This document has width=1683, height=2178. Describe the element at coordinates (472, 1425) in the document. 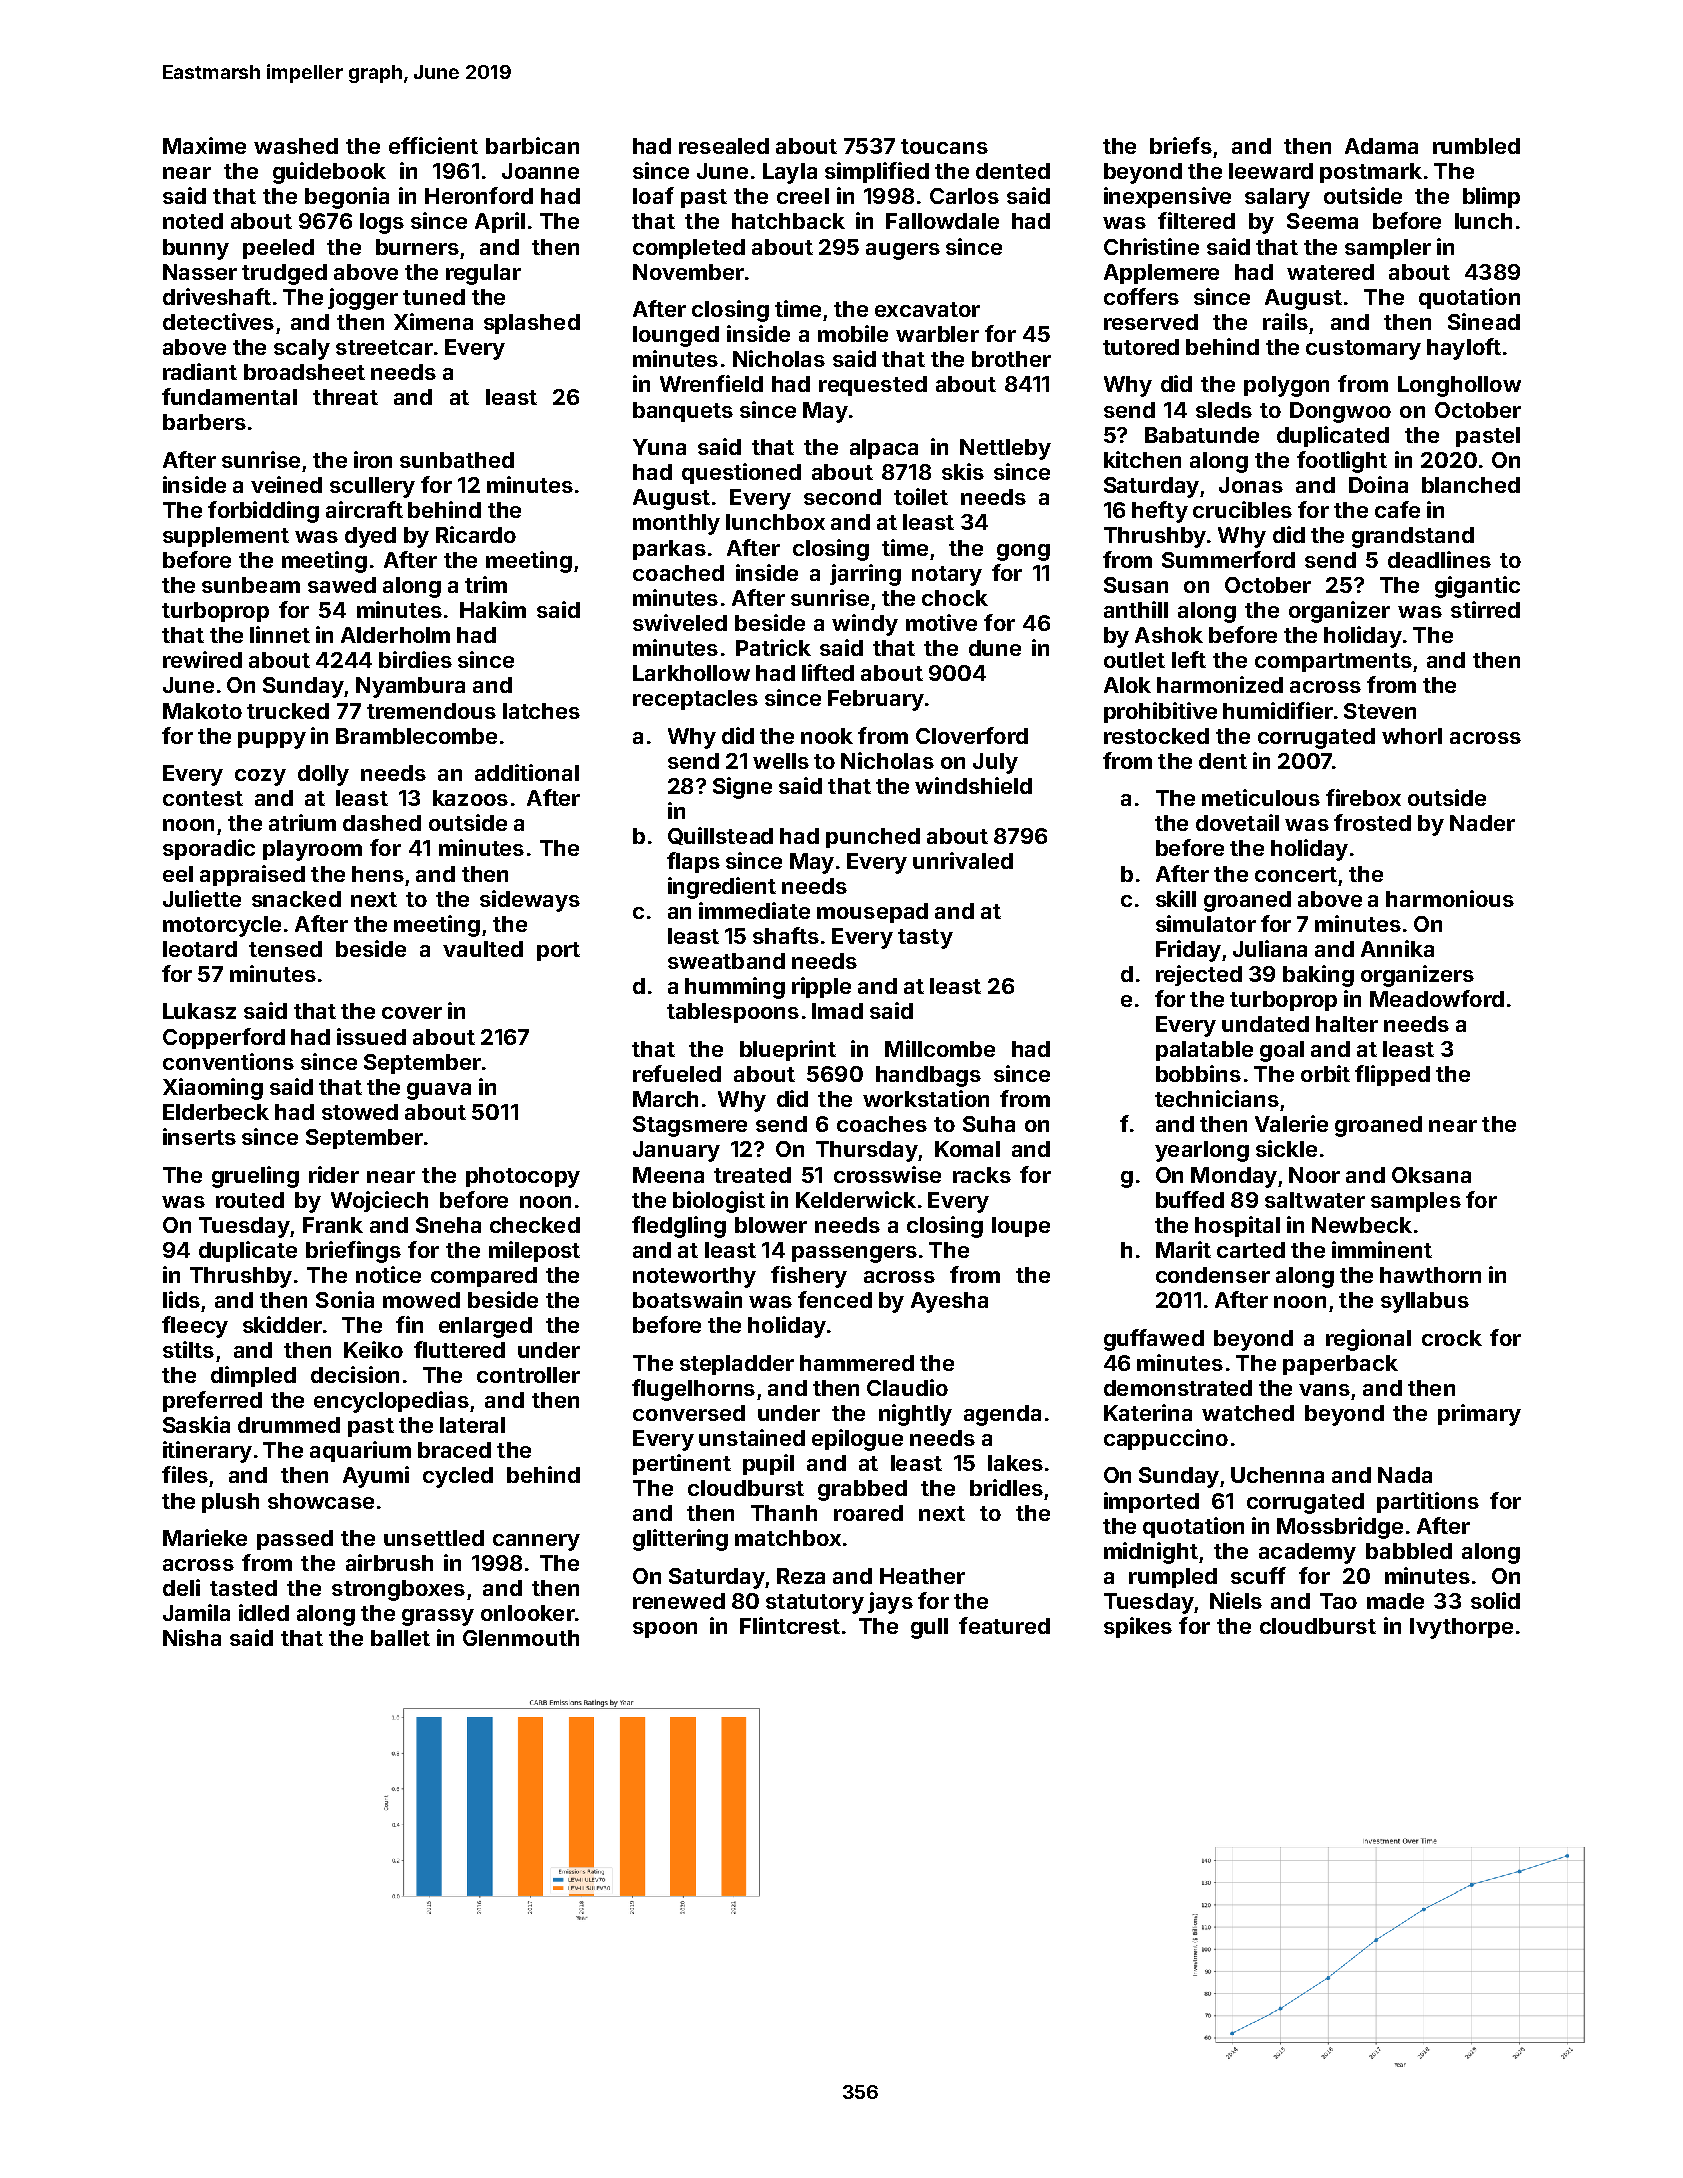

I see `lateral` at that location.
